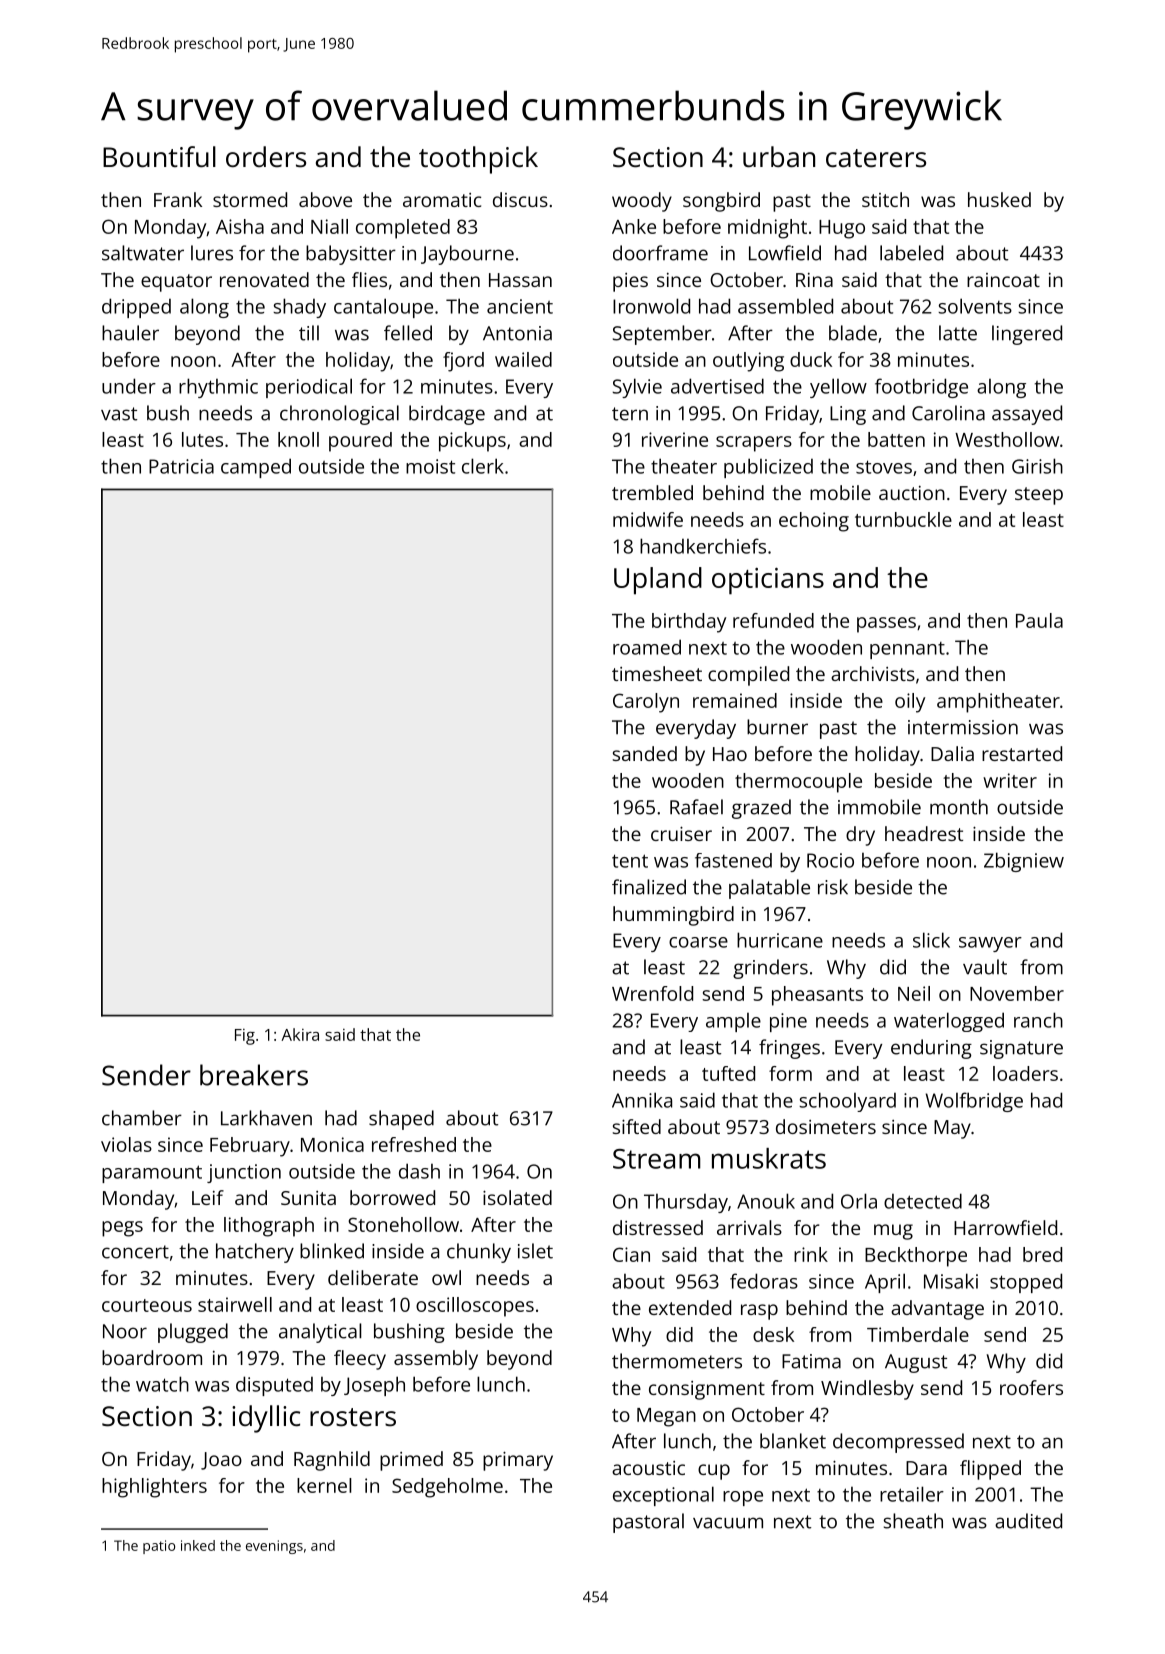 Image resolution: width=1165 pixels, height=1654 pixels. I want to click on auction, so click(912, 493).
